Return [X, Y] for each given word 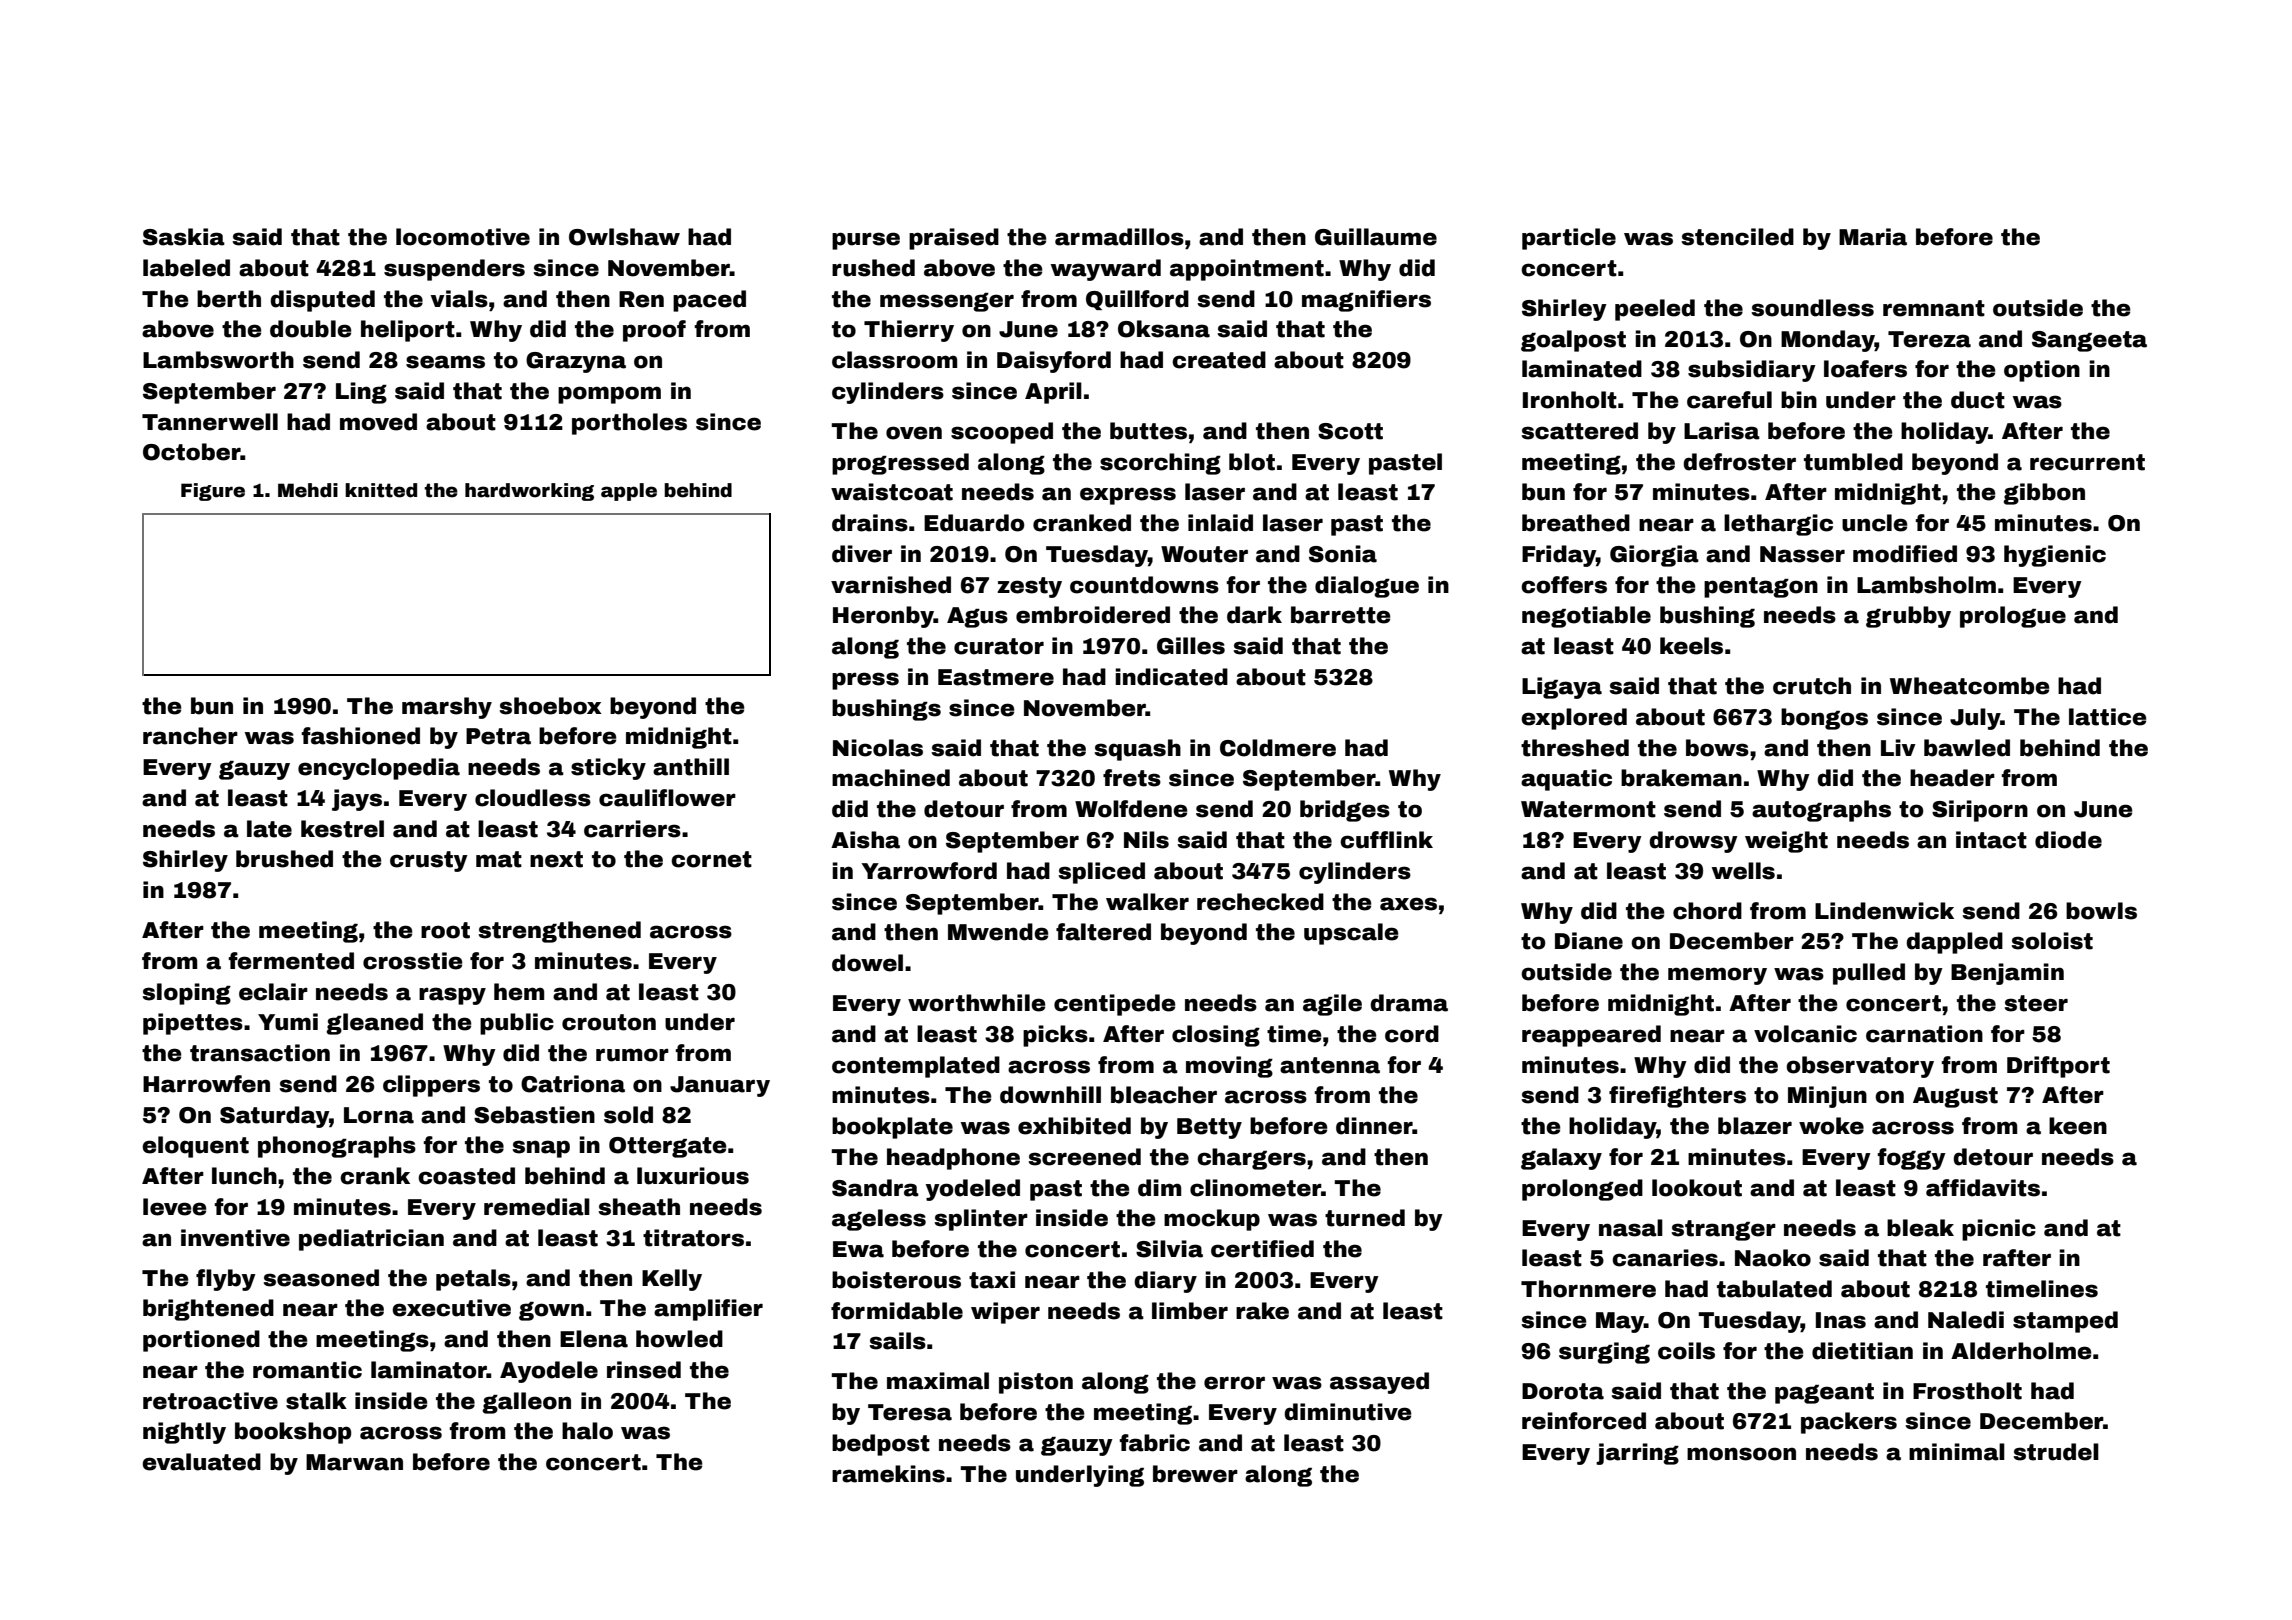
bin [1799, 400]
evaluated [201, 1462]
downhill [1050, 1095]
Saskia [184, 237]
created [1219, 360]
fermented [291, 961]
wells [1743, 871]
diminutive [1348, 1412]
